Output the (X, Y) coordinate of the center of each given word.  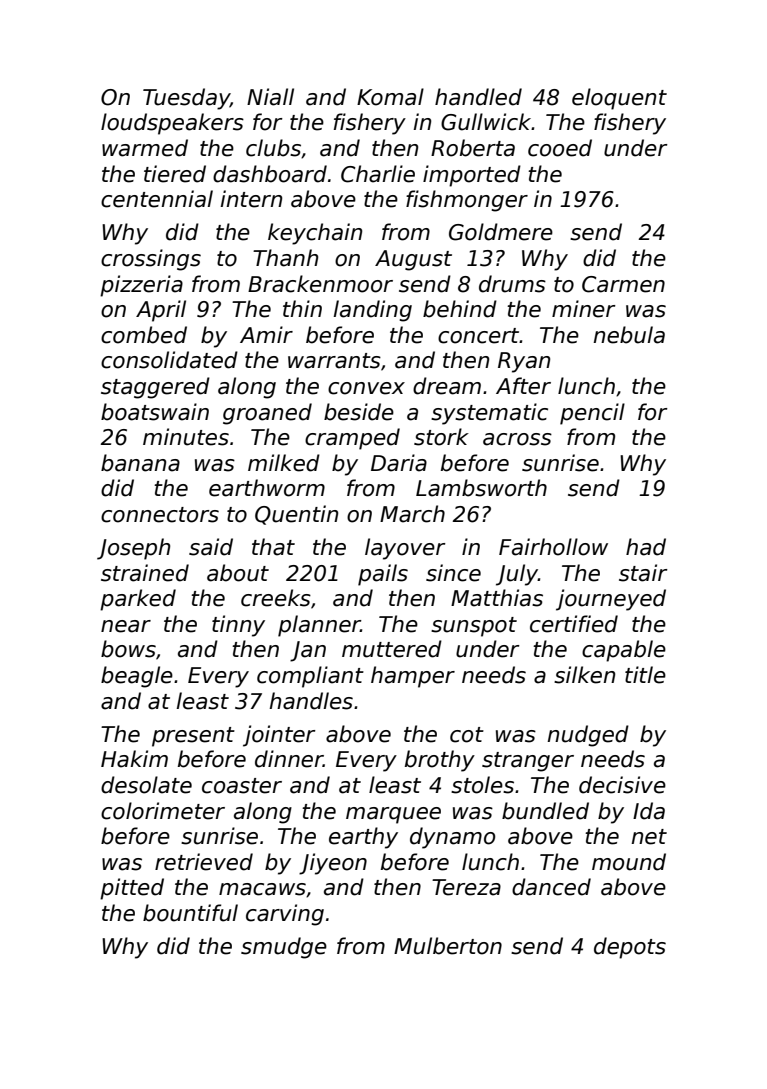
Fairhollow (553, 547)
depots (630, 948)
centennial (157, 199)
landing (372, 311)
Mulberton (448, 946)
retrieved (204, 862)
